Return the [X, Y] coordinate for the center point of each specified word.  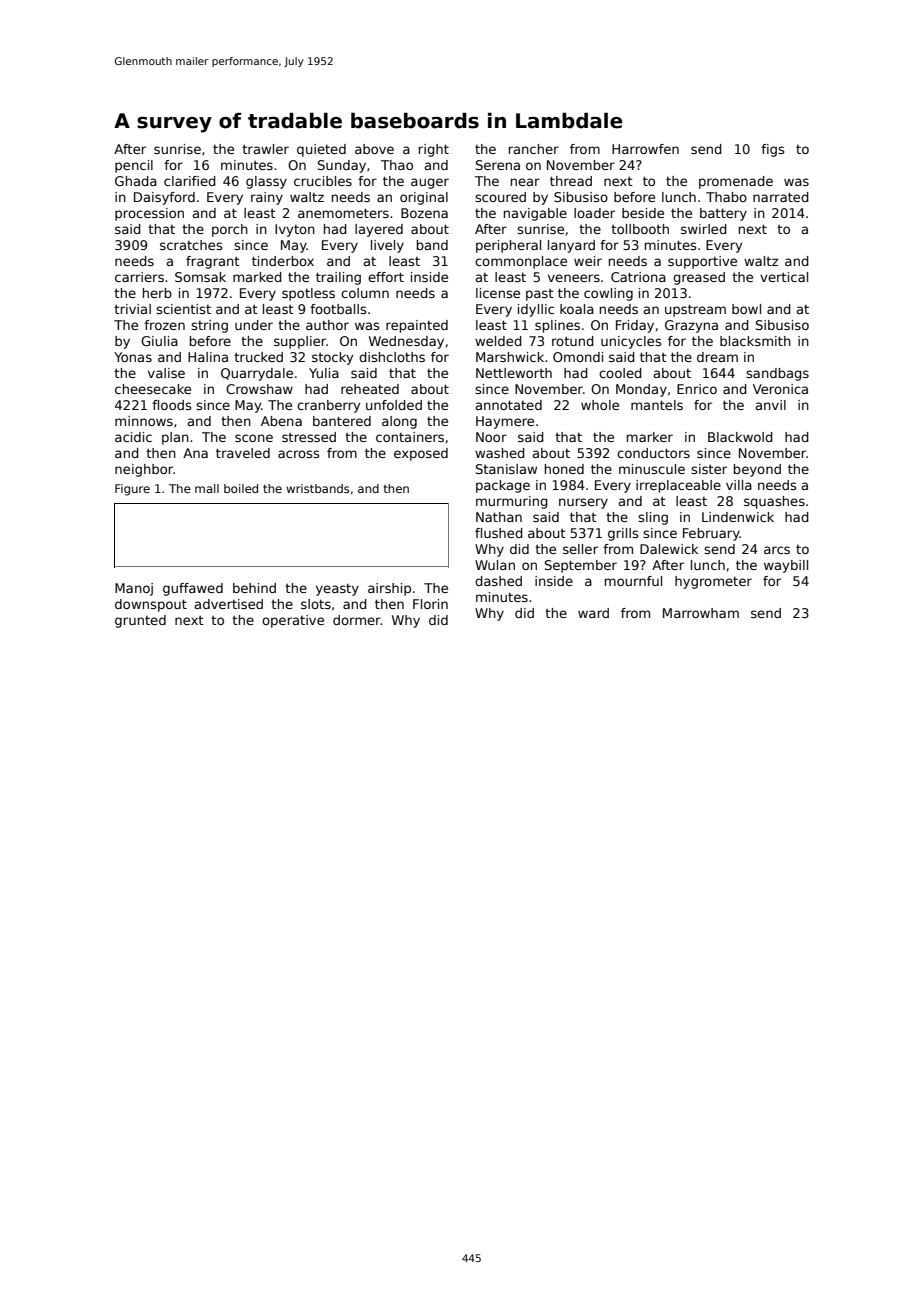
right [434, 150]
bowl [746, 309]
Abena [281, 421]
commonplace [521, 262]
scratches [191, 245]
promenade [736, 182]
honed [564, 469]
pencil [134, 166]
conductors [653, 453]
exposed [421, 454]
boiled [241, 488]
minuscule [652, 469]
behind [254, 588]
